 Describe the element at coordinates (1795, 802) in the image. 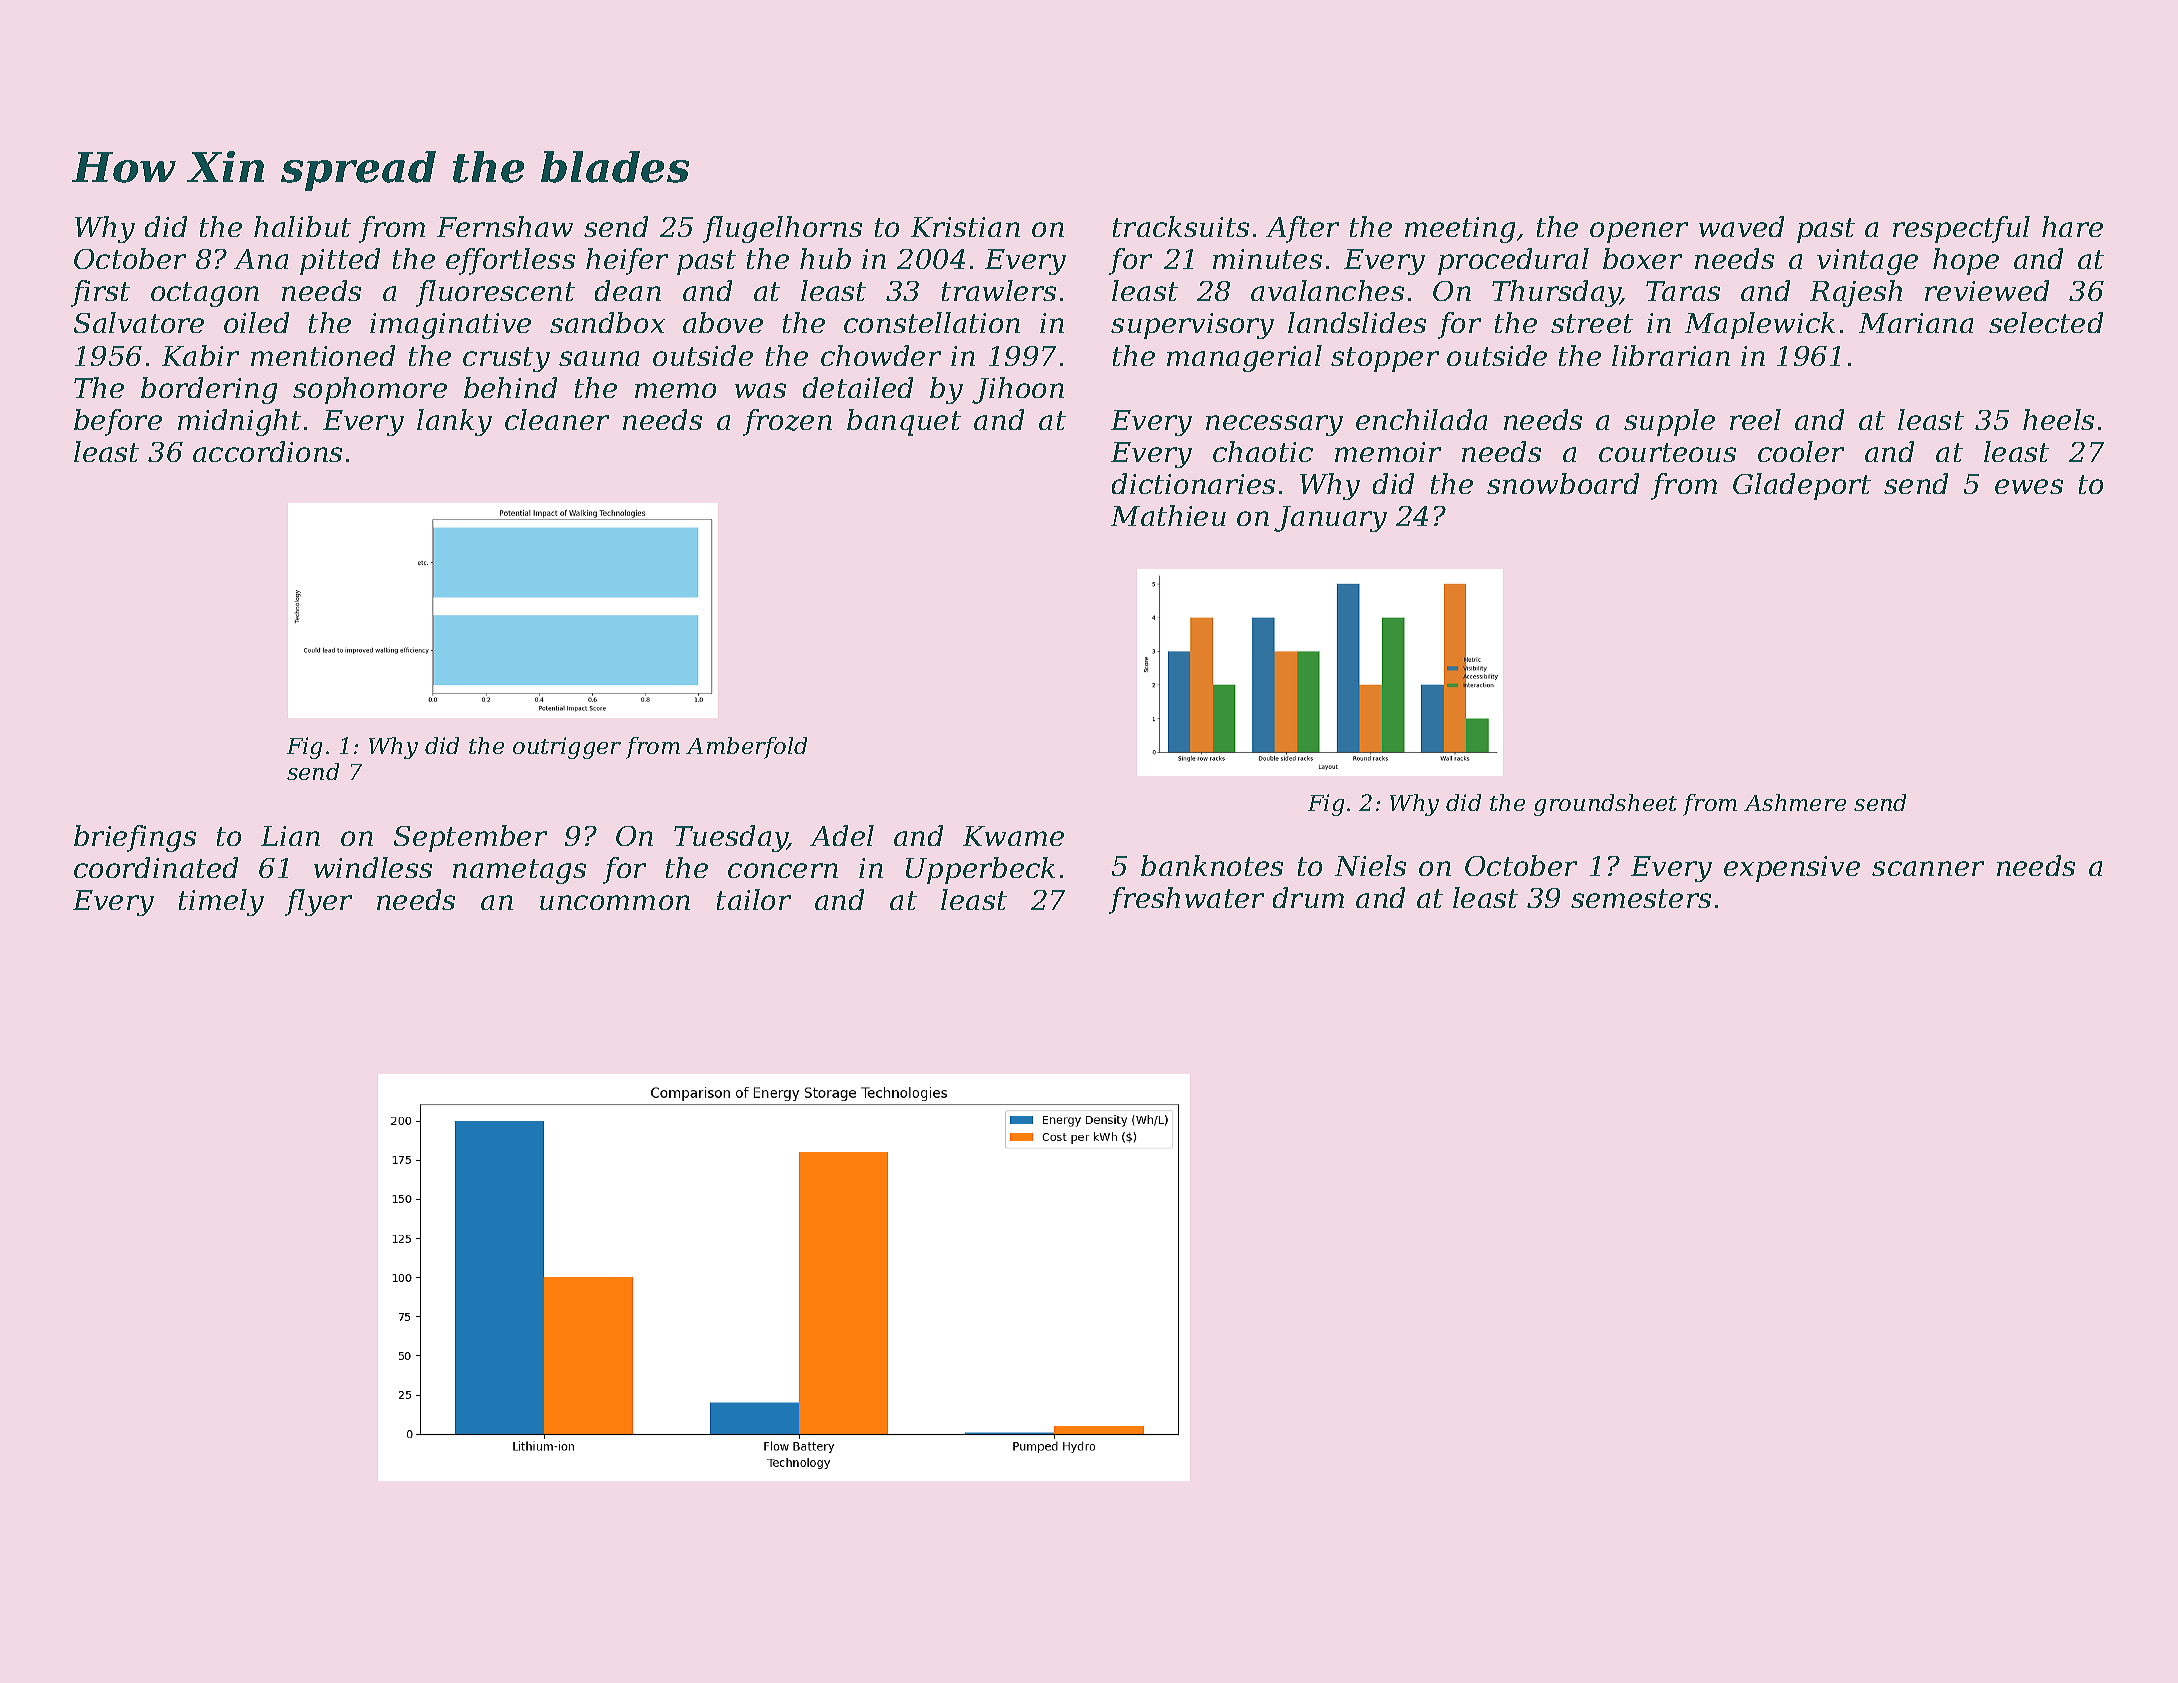

I see `Ashmere` at that location.
